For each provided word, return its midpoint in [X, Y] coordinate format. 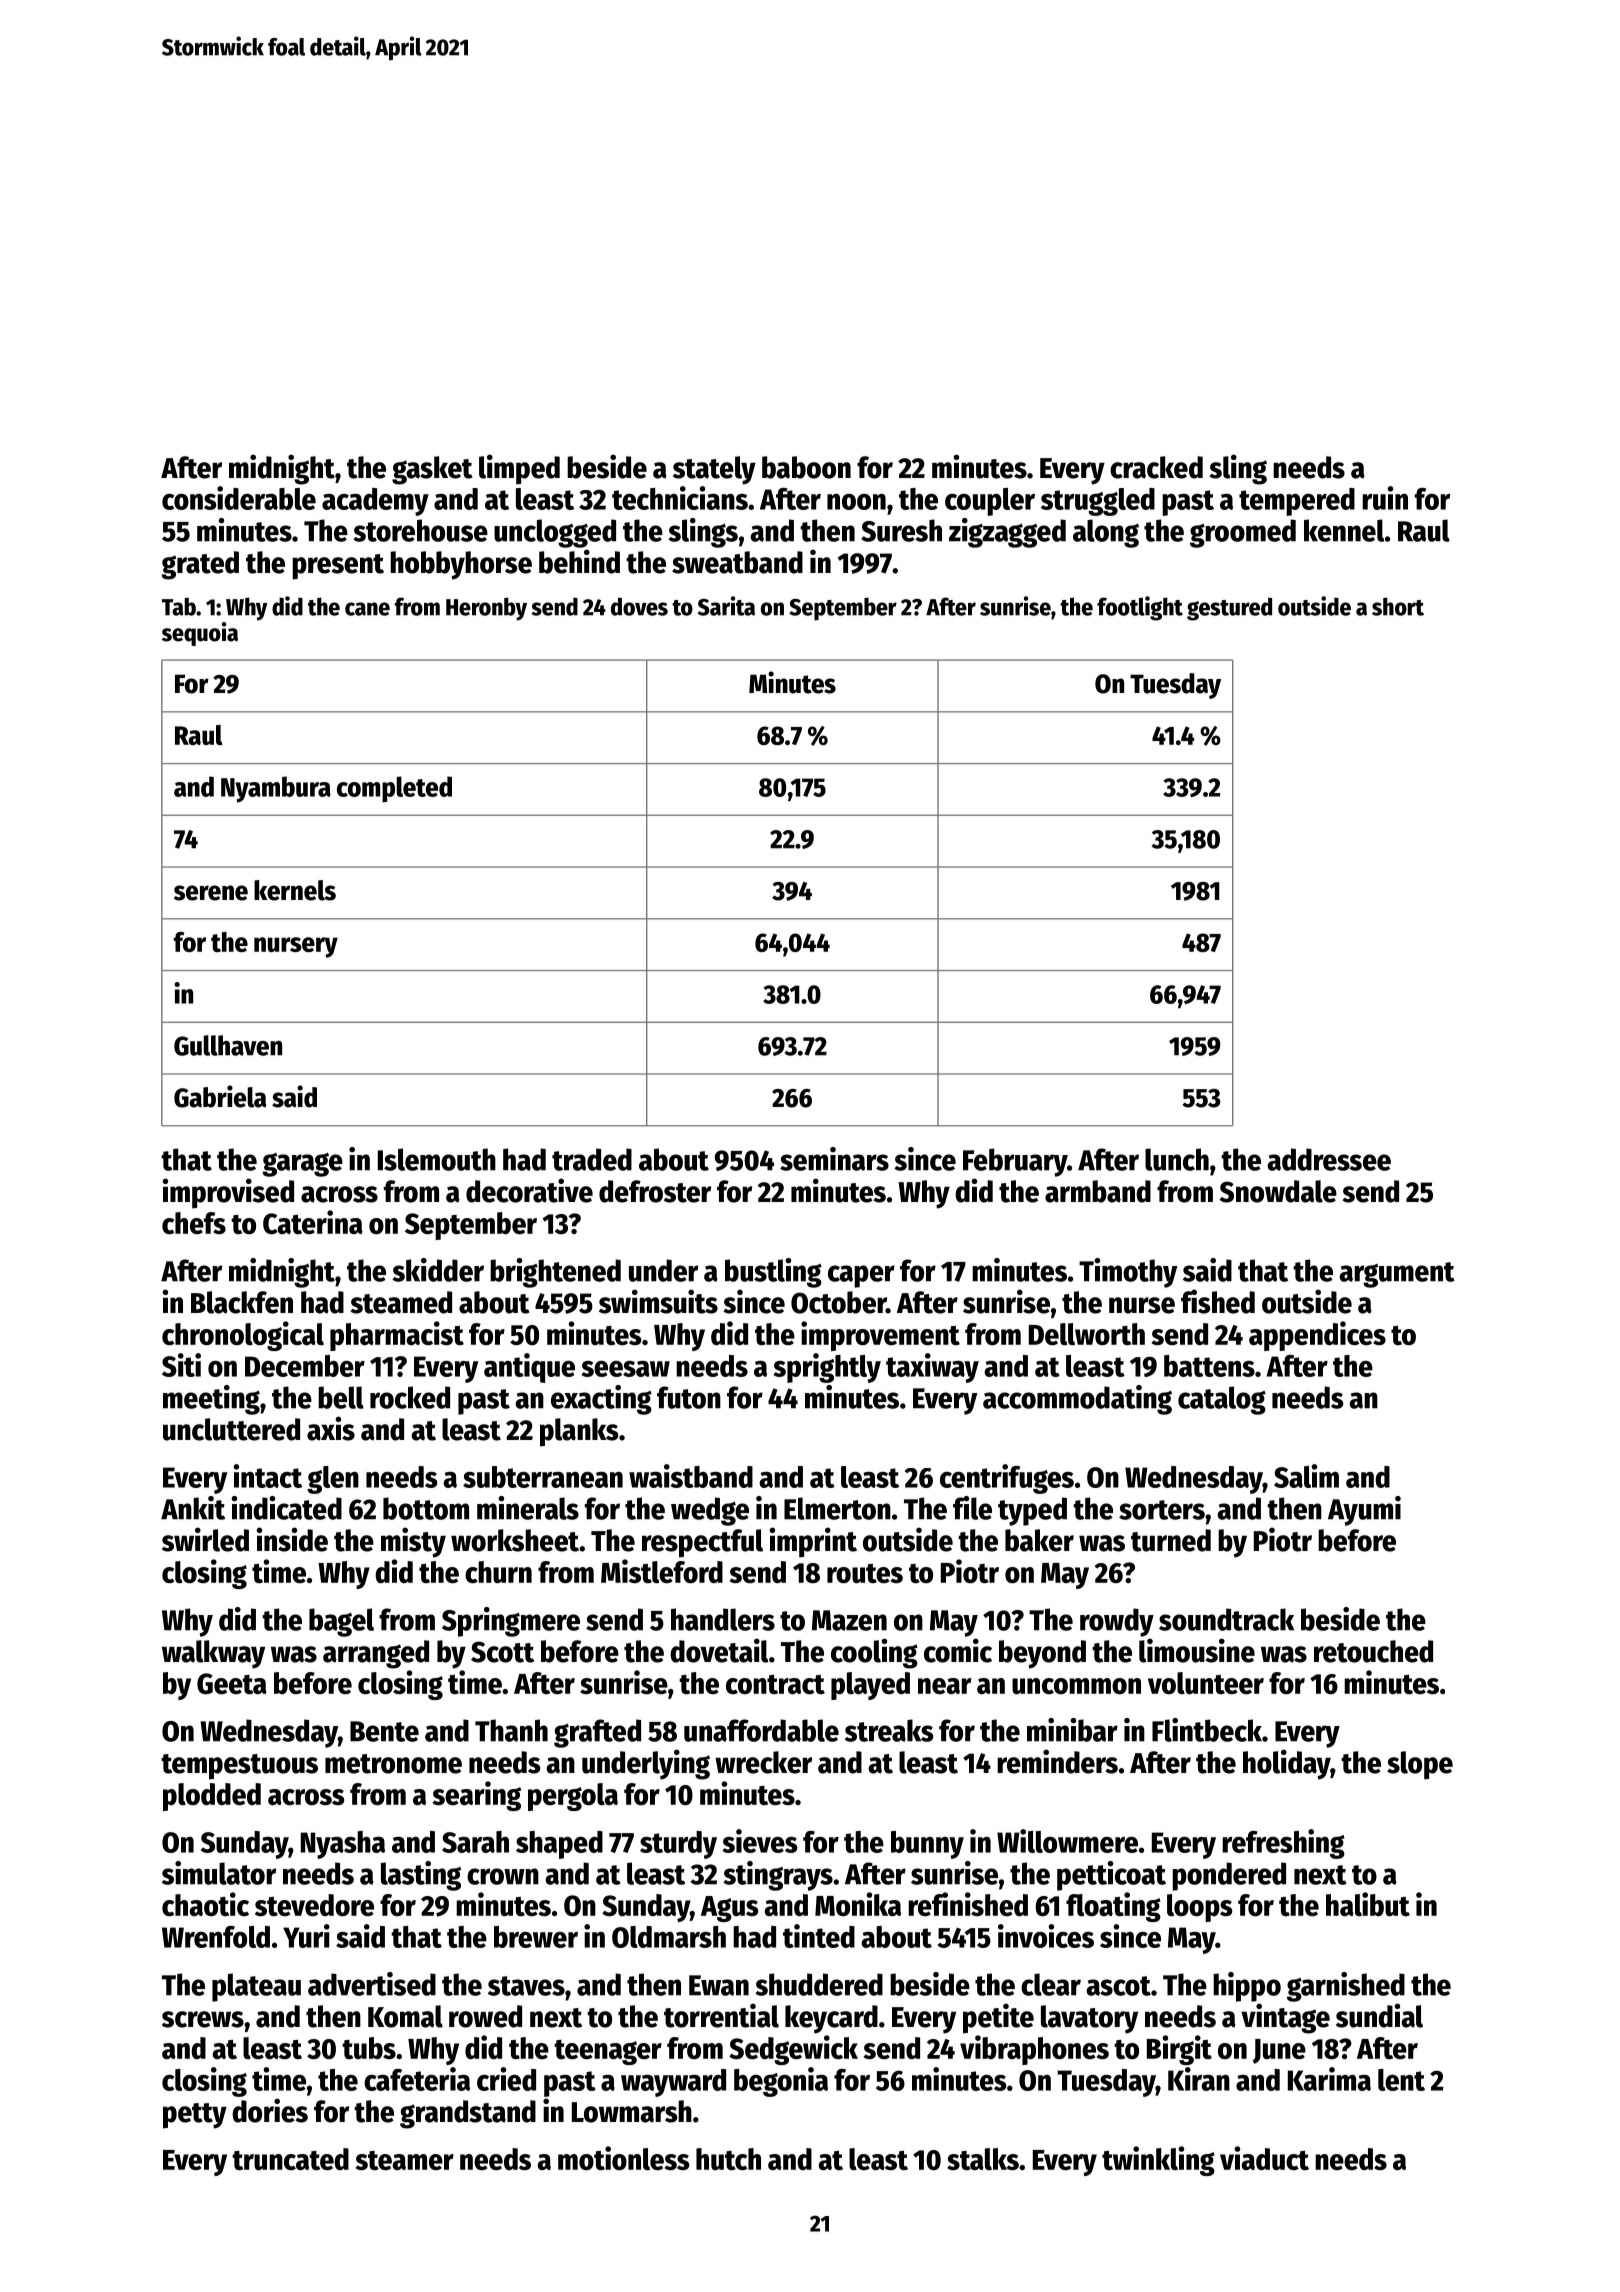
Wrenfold [216, 1937]
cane [367, 609]
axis [331, 1428]
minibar [1072, 1730]
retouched [1373, 1651]
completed [394, 789]
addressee [1329, 1159]
